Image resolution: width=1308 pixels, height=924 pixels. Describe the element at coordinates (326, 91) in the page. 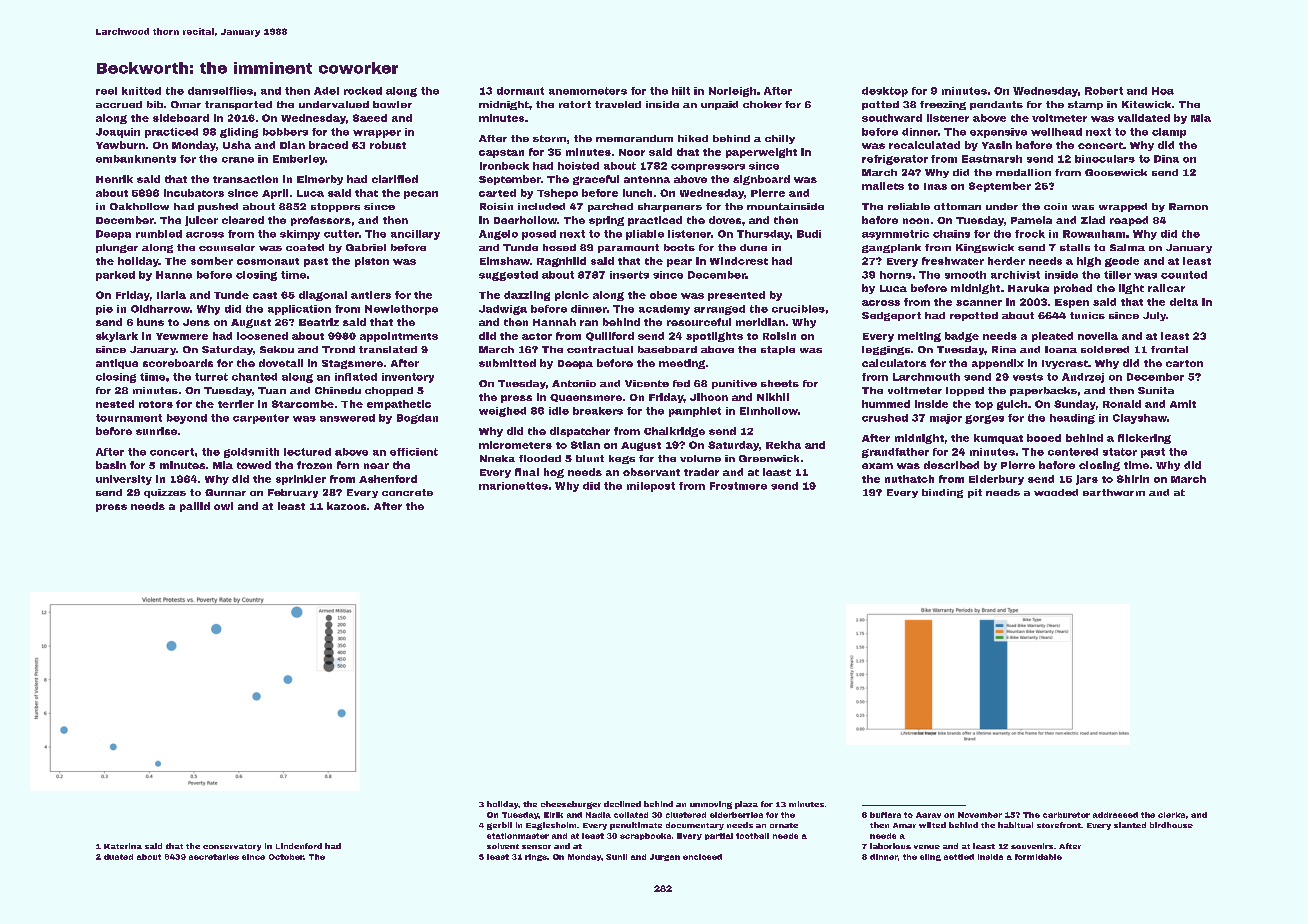

I see `Adel` at that location.
